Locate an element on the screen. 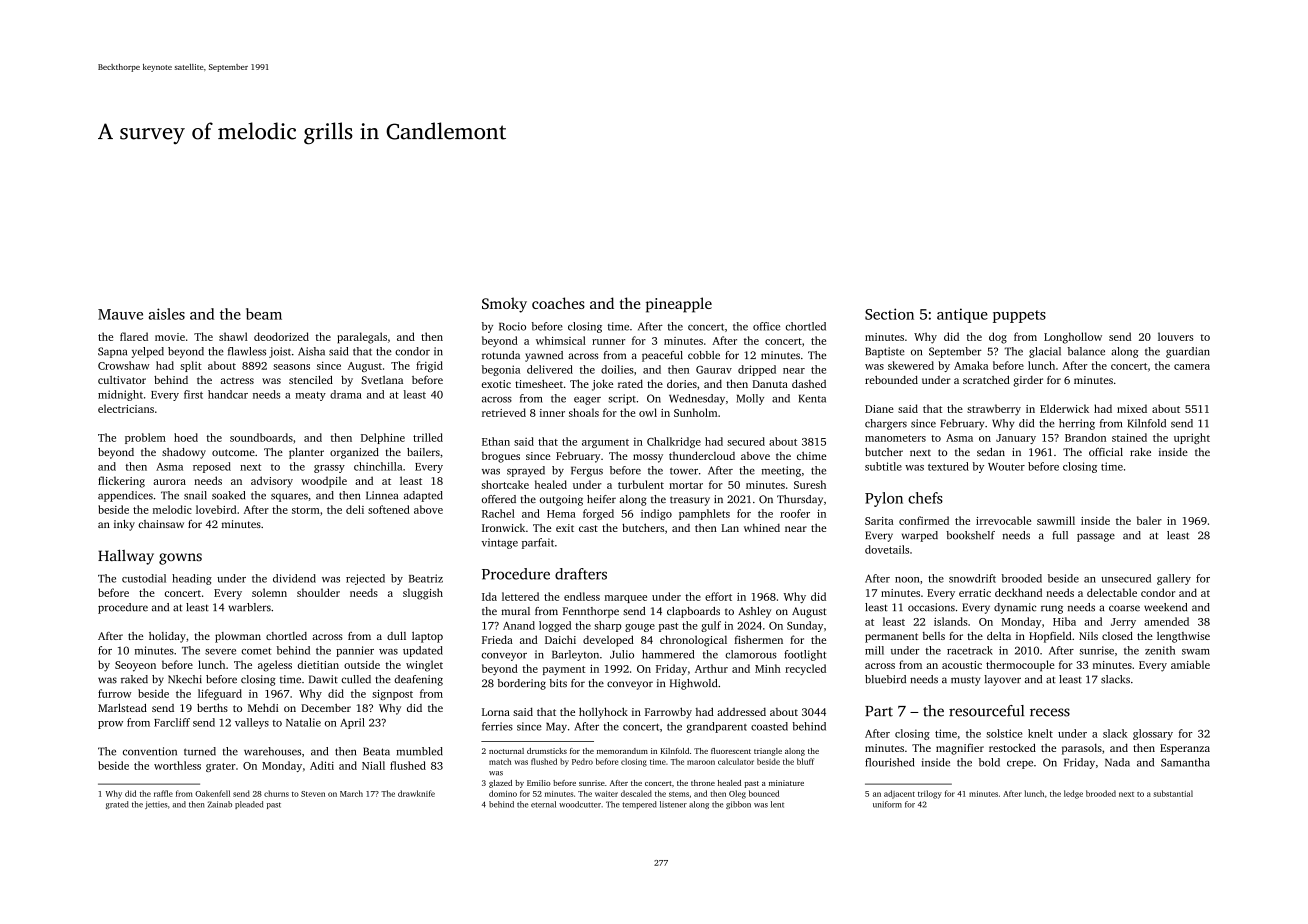 The height and width of the screenshot is (924, 1308). beam is located at coordinates (264, 314).
